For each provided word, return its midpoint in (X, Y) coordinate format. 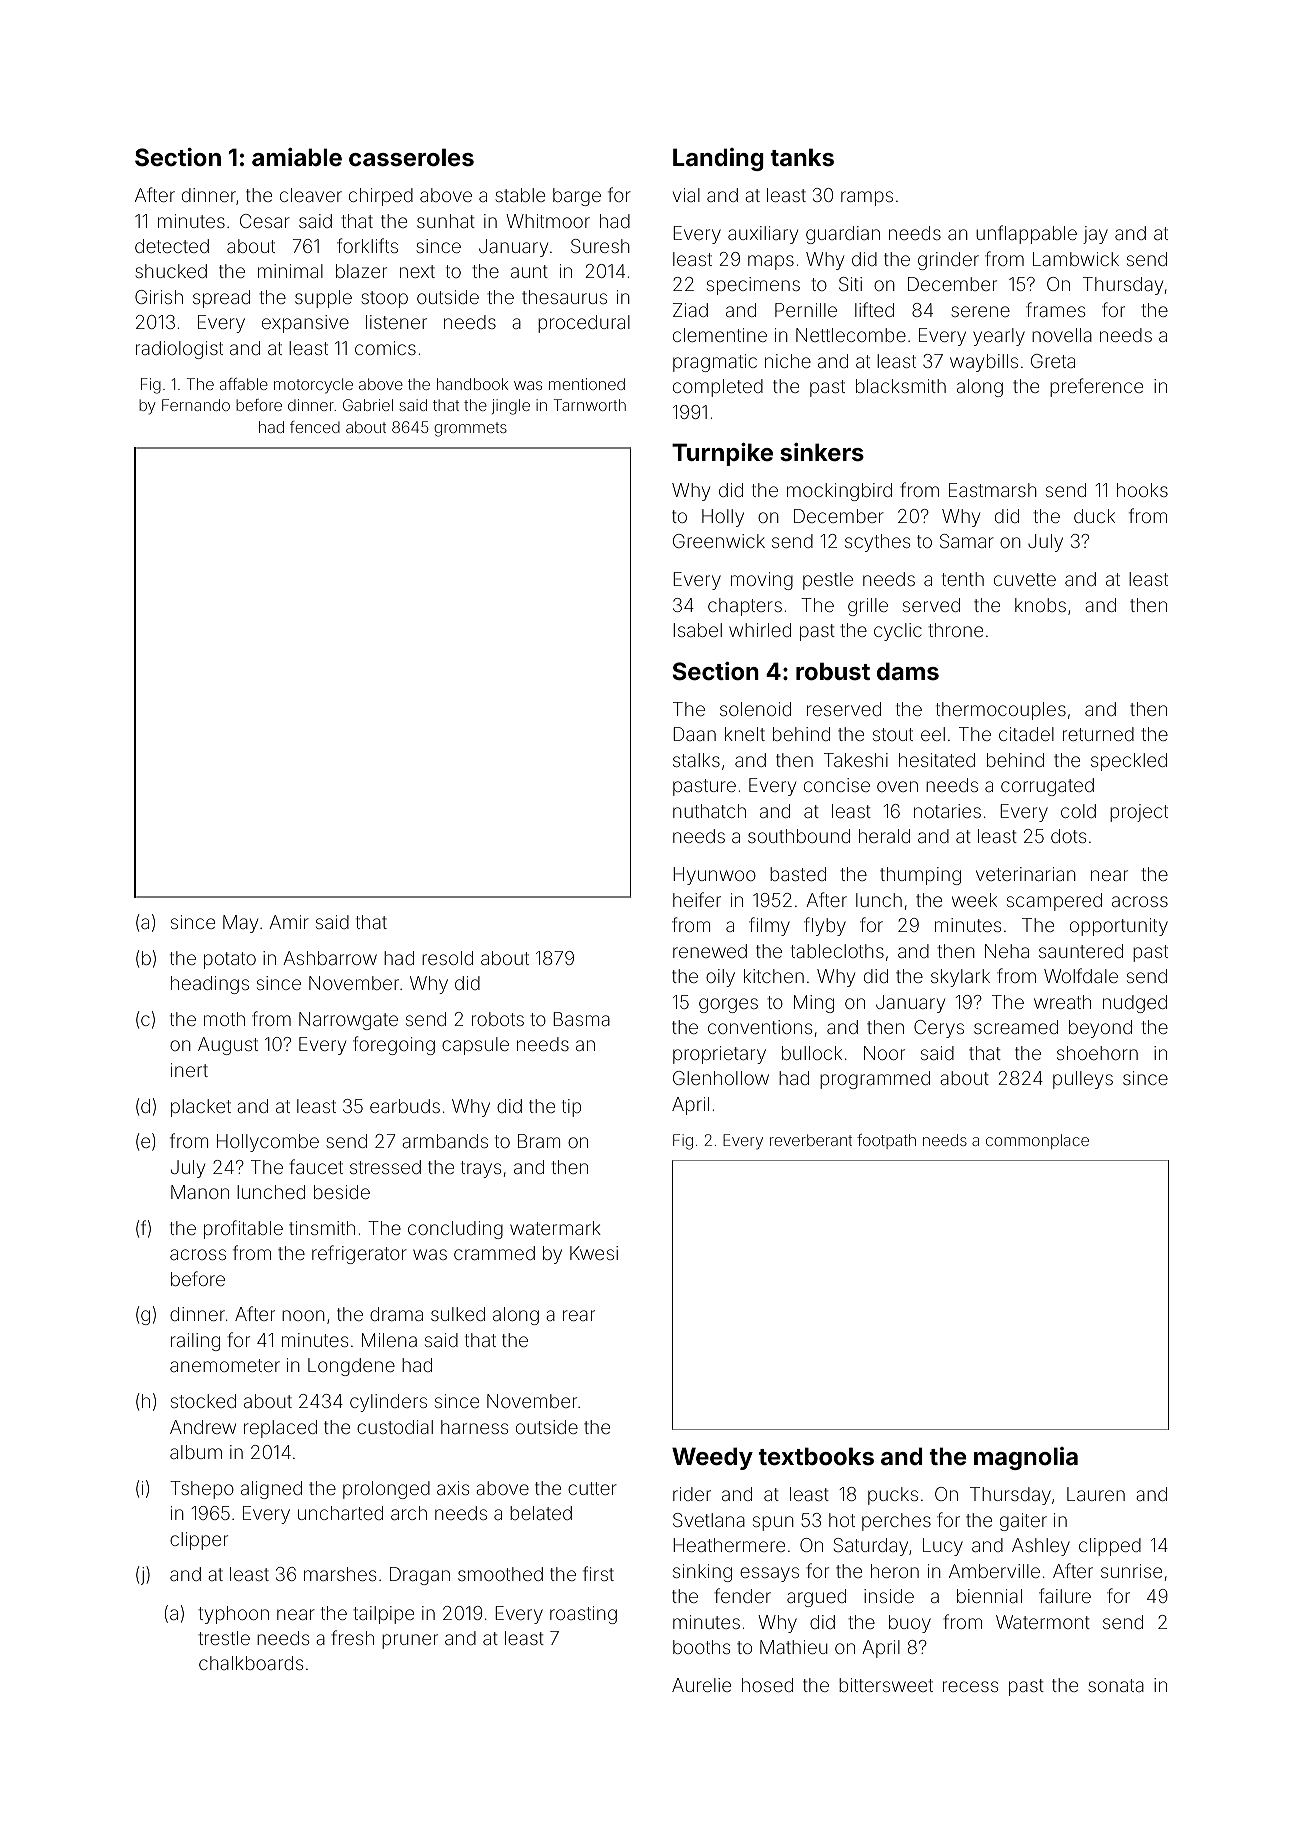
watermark (555, 1228)
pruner (410, 1641)
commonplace (1037, 1141)
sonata (1116, 1685)
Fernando (196, 405)
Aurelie (701, 1685)
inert (189, 1070)
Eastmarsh (993, 490)
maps (771, 262)
